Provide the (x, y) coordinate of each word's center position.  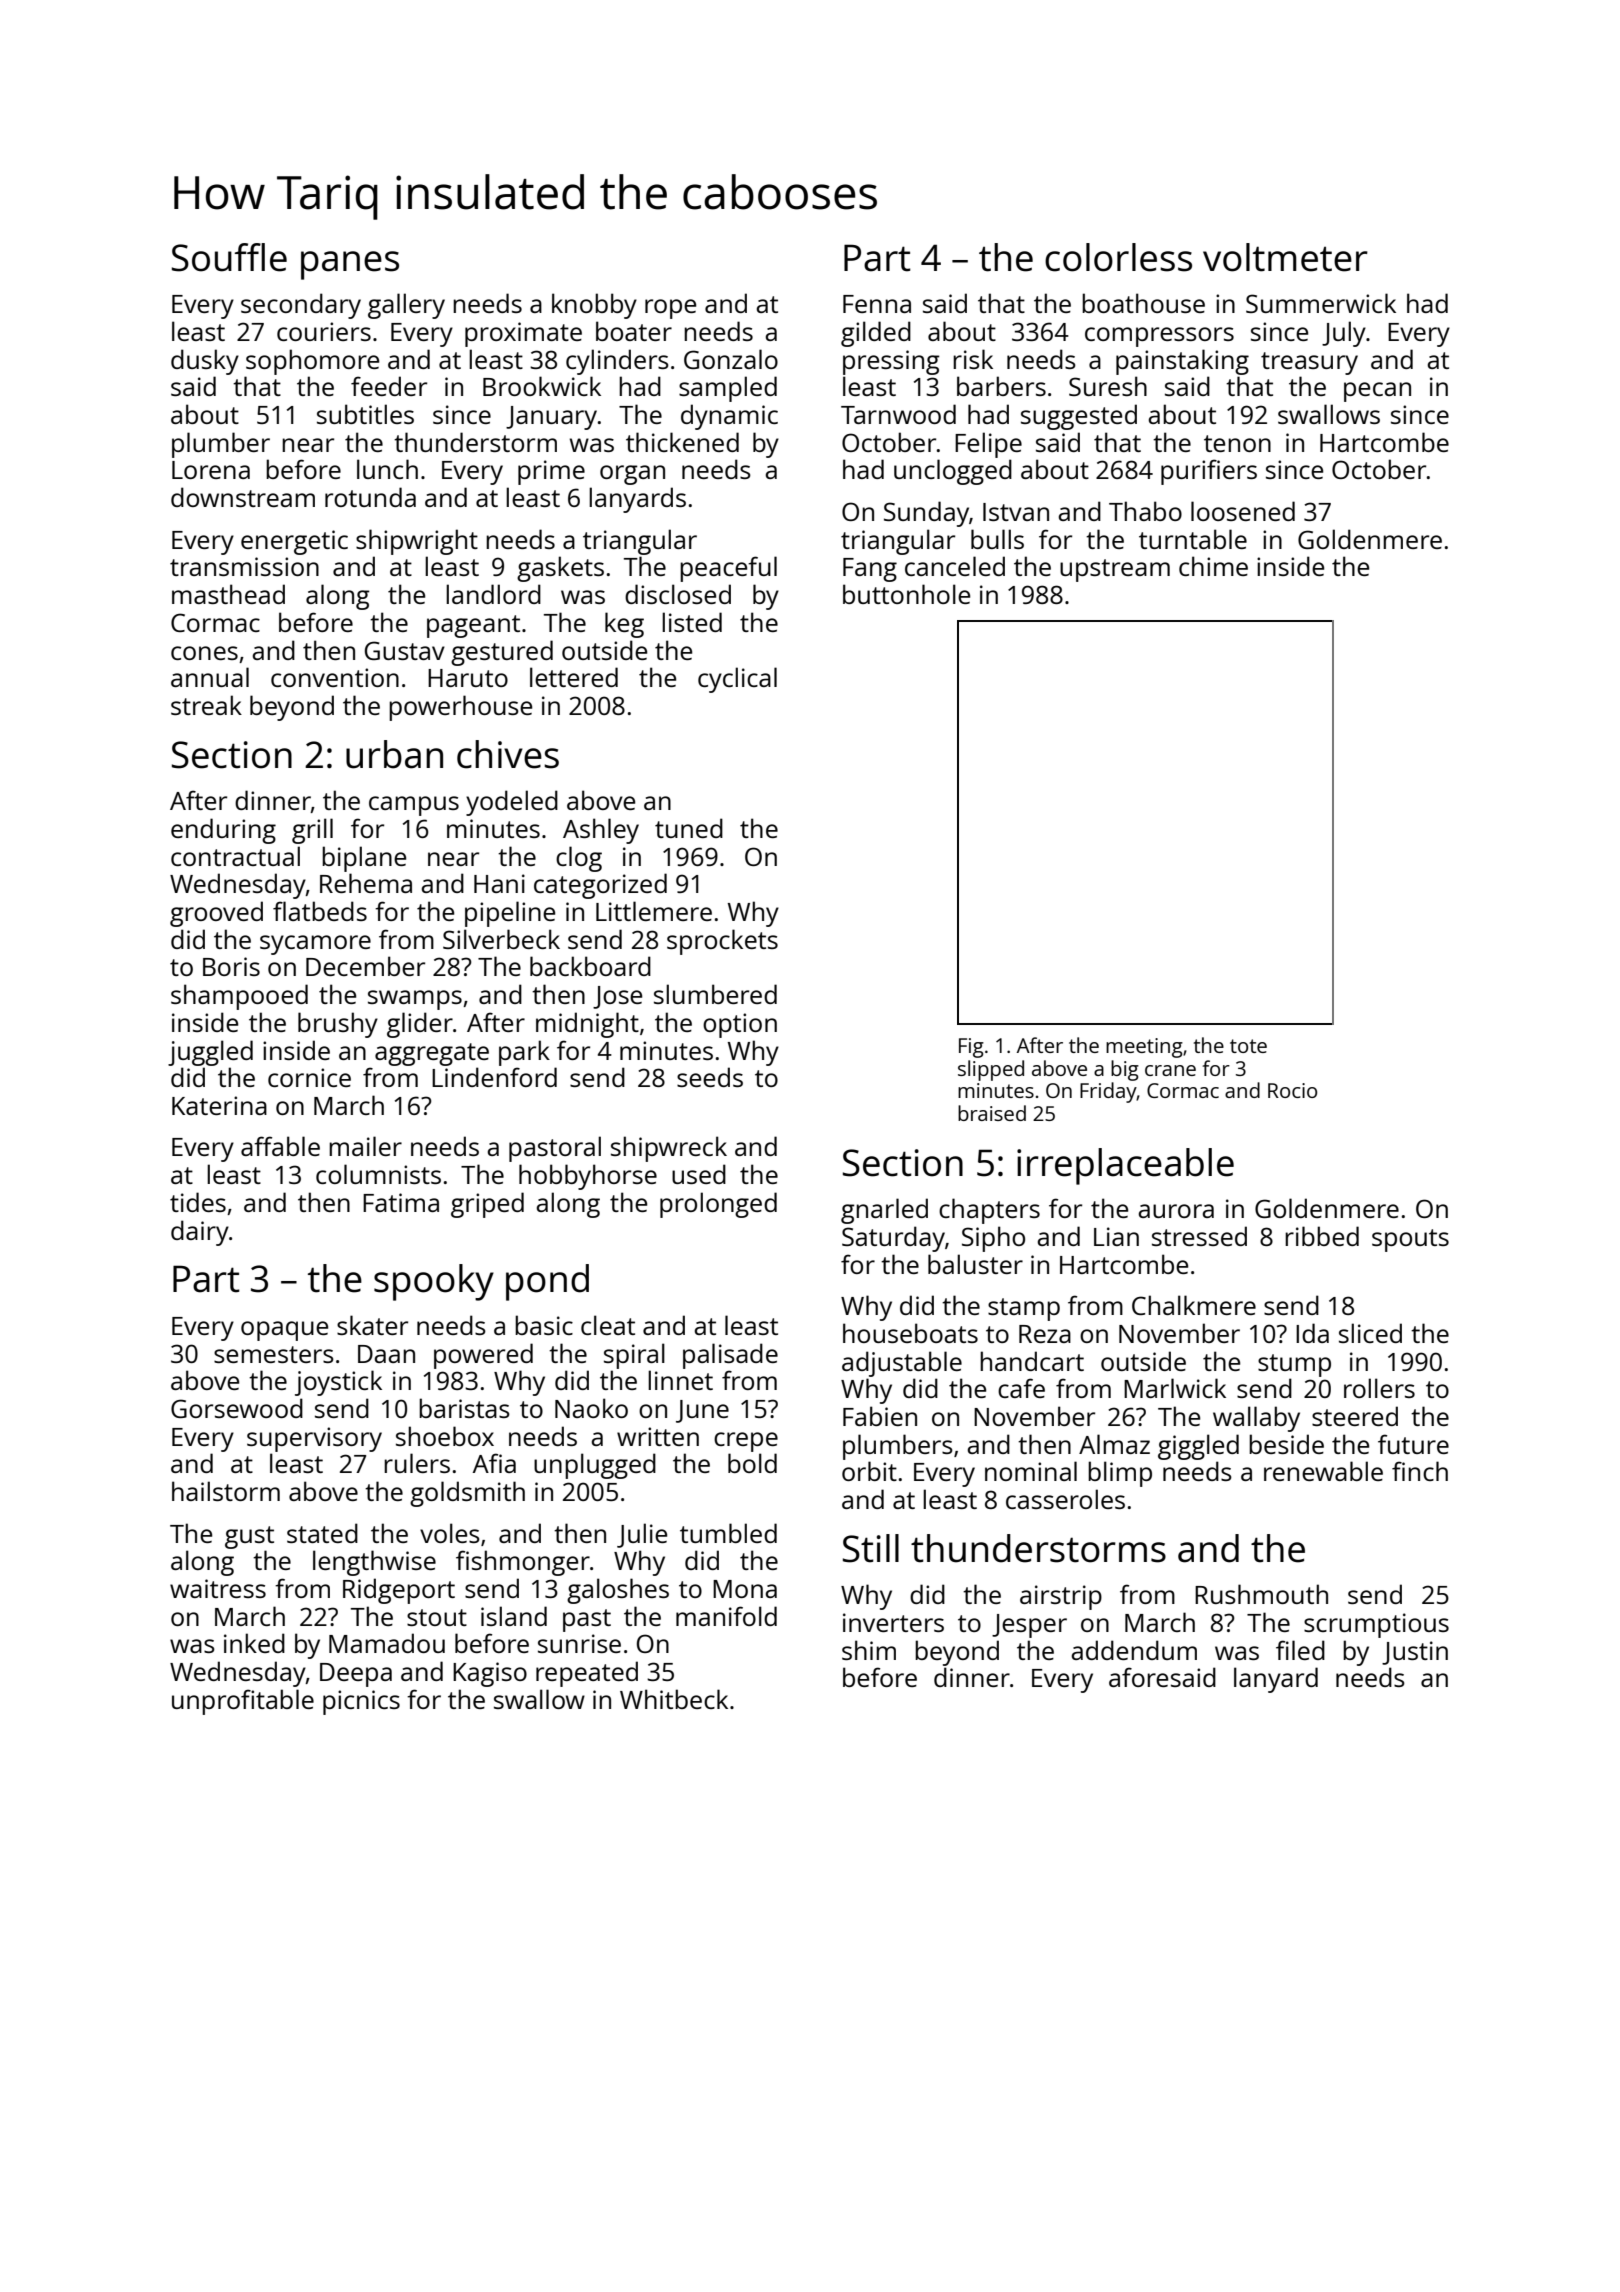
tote (1248, 1046)
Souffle (229, 257)
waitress (218, 1588)
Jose (617, 997)
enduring (223, 831)
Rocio (1292, 1090)
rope (670, 309)
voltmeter (1285, 257)
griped (487, 1205)
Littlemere (654, 911)
